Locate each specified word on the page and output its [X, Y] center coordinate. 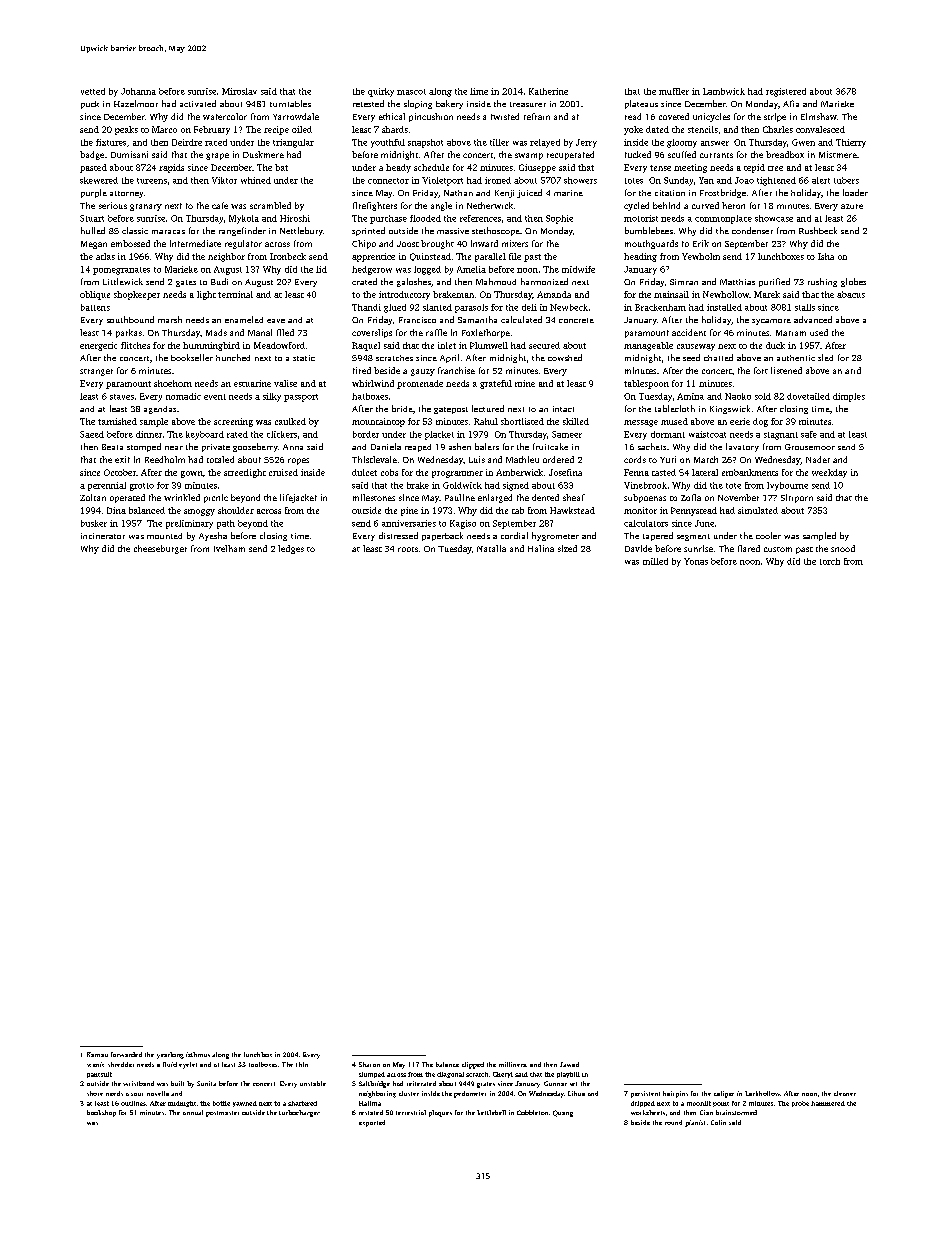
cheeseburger [160, 549]
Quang [563, 1113]
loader [855, 192]
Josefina [565, 472]
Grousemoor [810, 447]
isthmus [198, 1054]
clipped [473, 1065]
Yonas [696, 561]
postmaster [222, 1114]
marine [568, 193]
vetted [93, 91]
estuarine [252, 383]
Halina [541, 548]
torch [830, 561]
